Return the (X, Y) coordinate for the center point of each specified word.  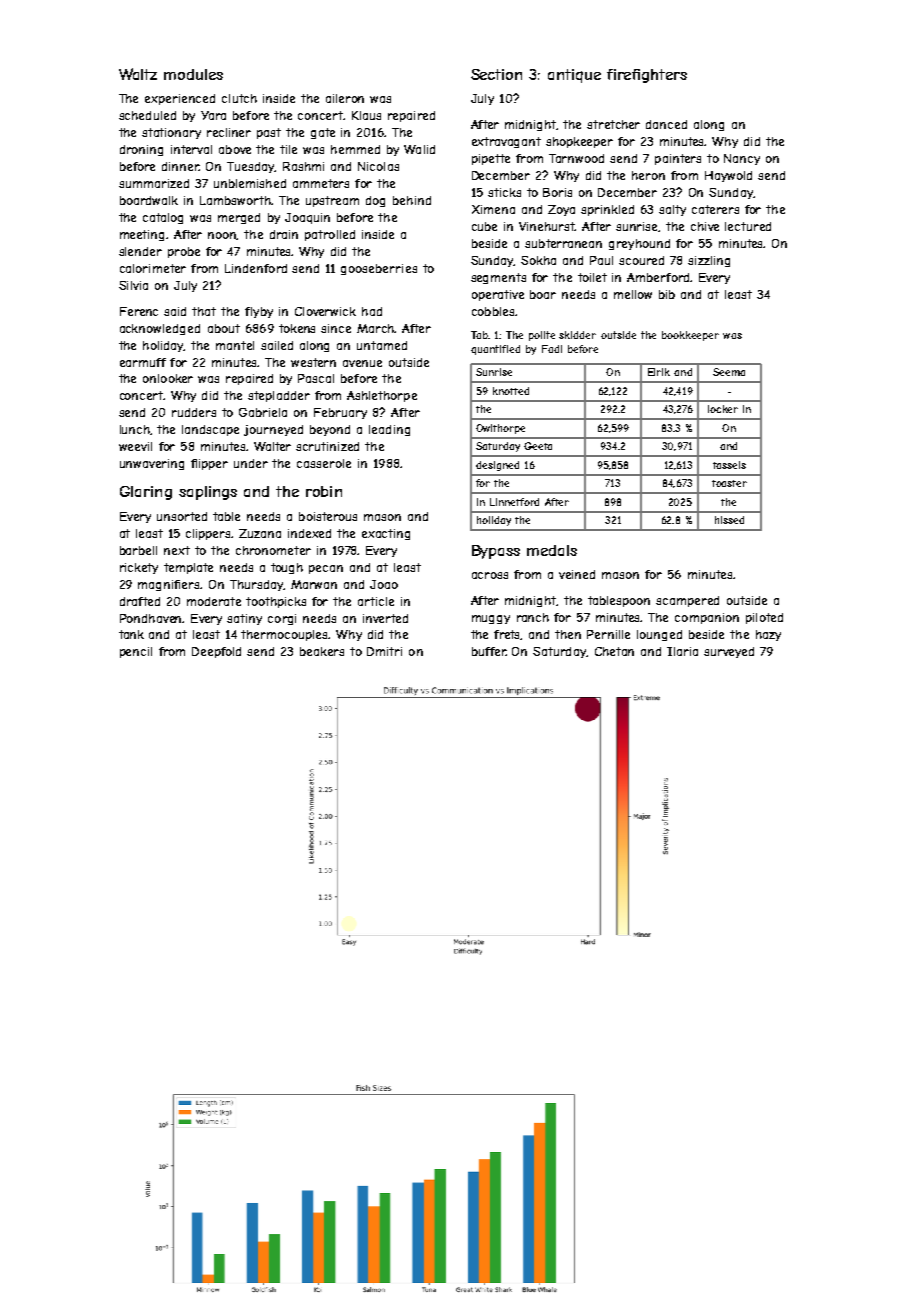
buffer (489, 651)
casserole (324, 463)
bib (667, 294)
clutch (239, 98)
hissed (729, 520)
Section (496, 74)
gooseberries (379, 269)
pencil (136, 652)
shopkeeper (579, 142)
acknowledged (160, 329)
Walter (272, 446)
